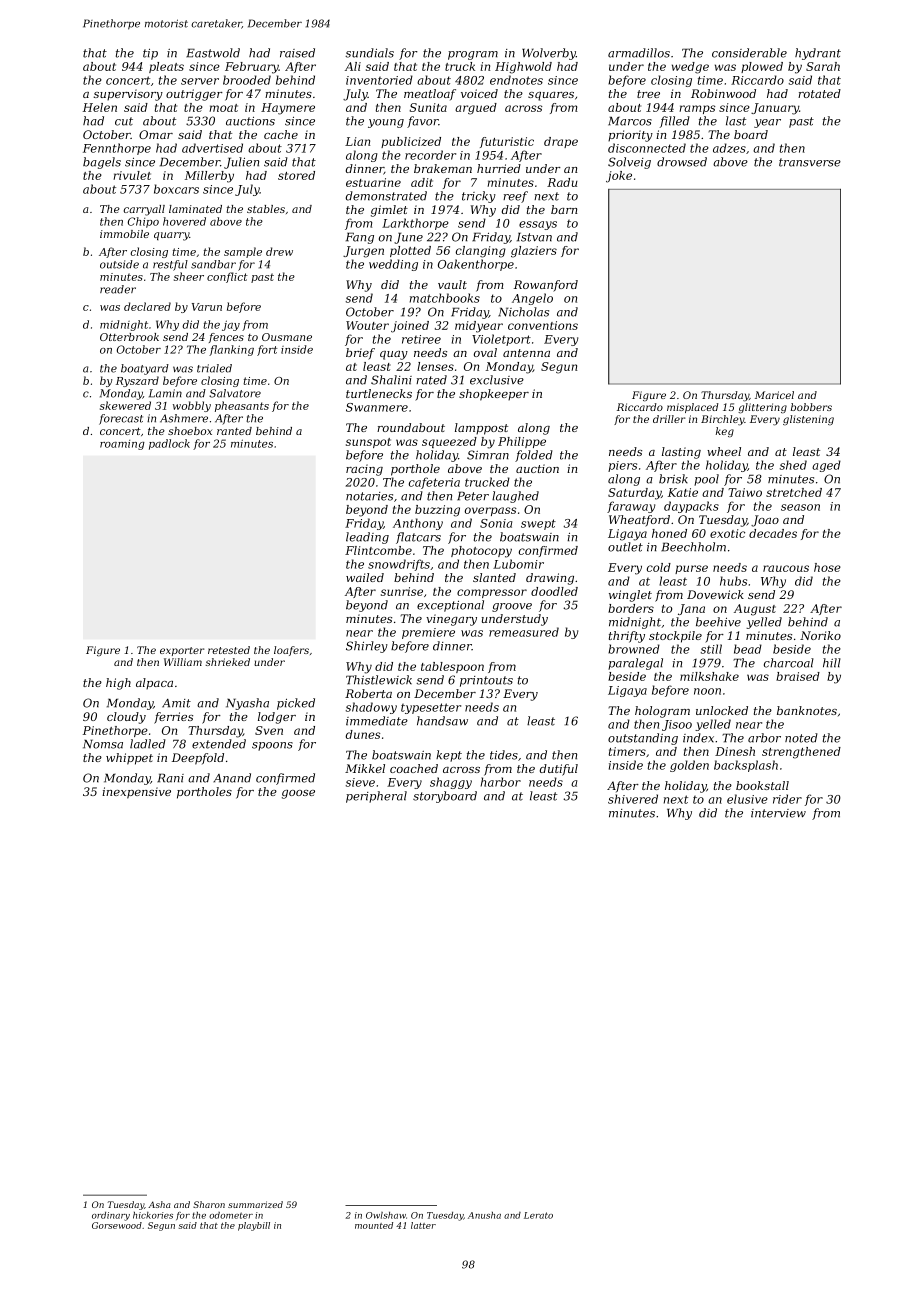  I want to click on printouts, so click(486, 681).
